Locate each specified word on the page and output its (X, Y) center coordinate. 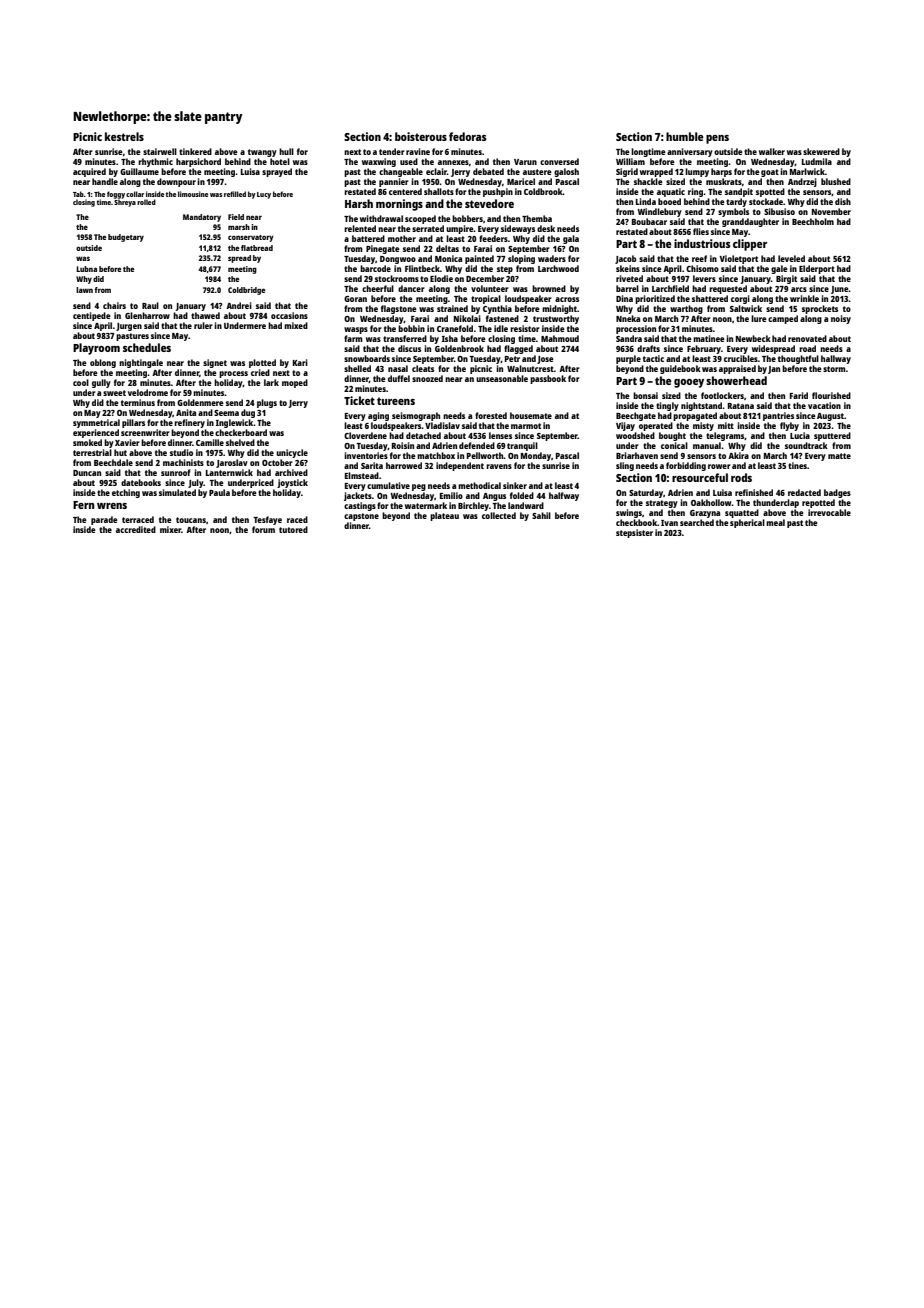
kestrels (124, 136)
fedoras (467, 136)
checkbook (636, 522)
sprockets (820, 309)
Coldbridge (246, 291)
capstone (361, 517)
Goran (355, 299)
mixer (170, 529)
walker (772, 151)
